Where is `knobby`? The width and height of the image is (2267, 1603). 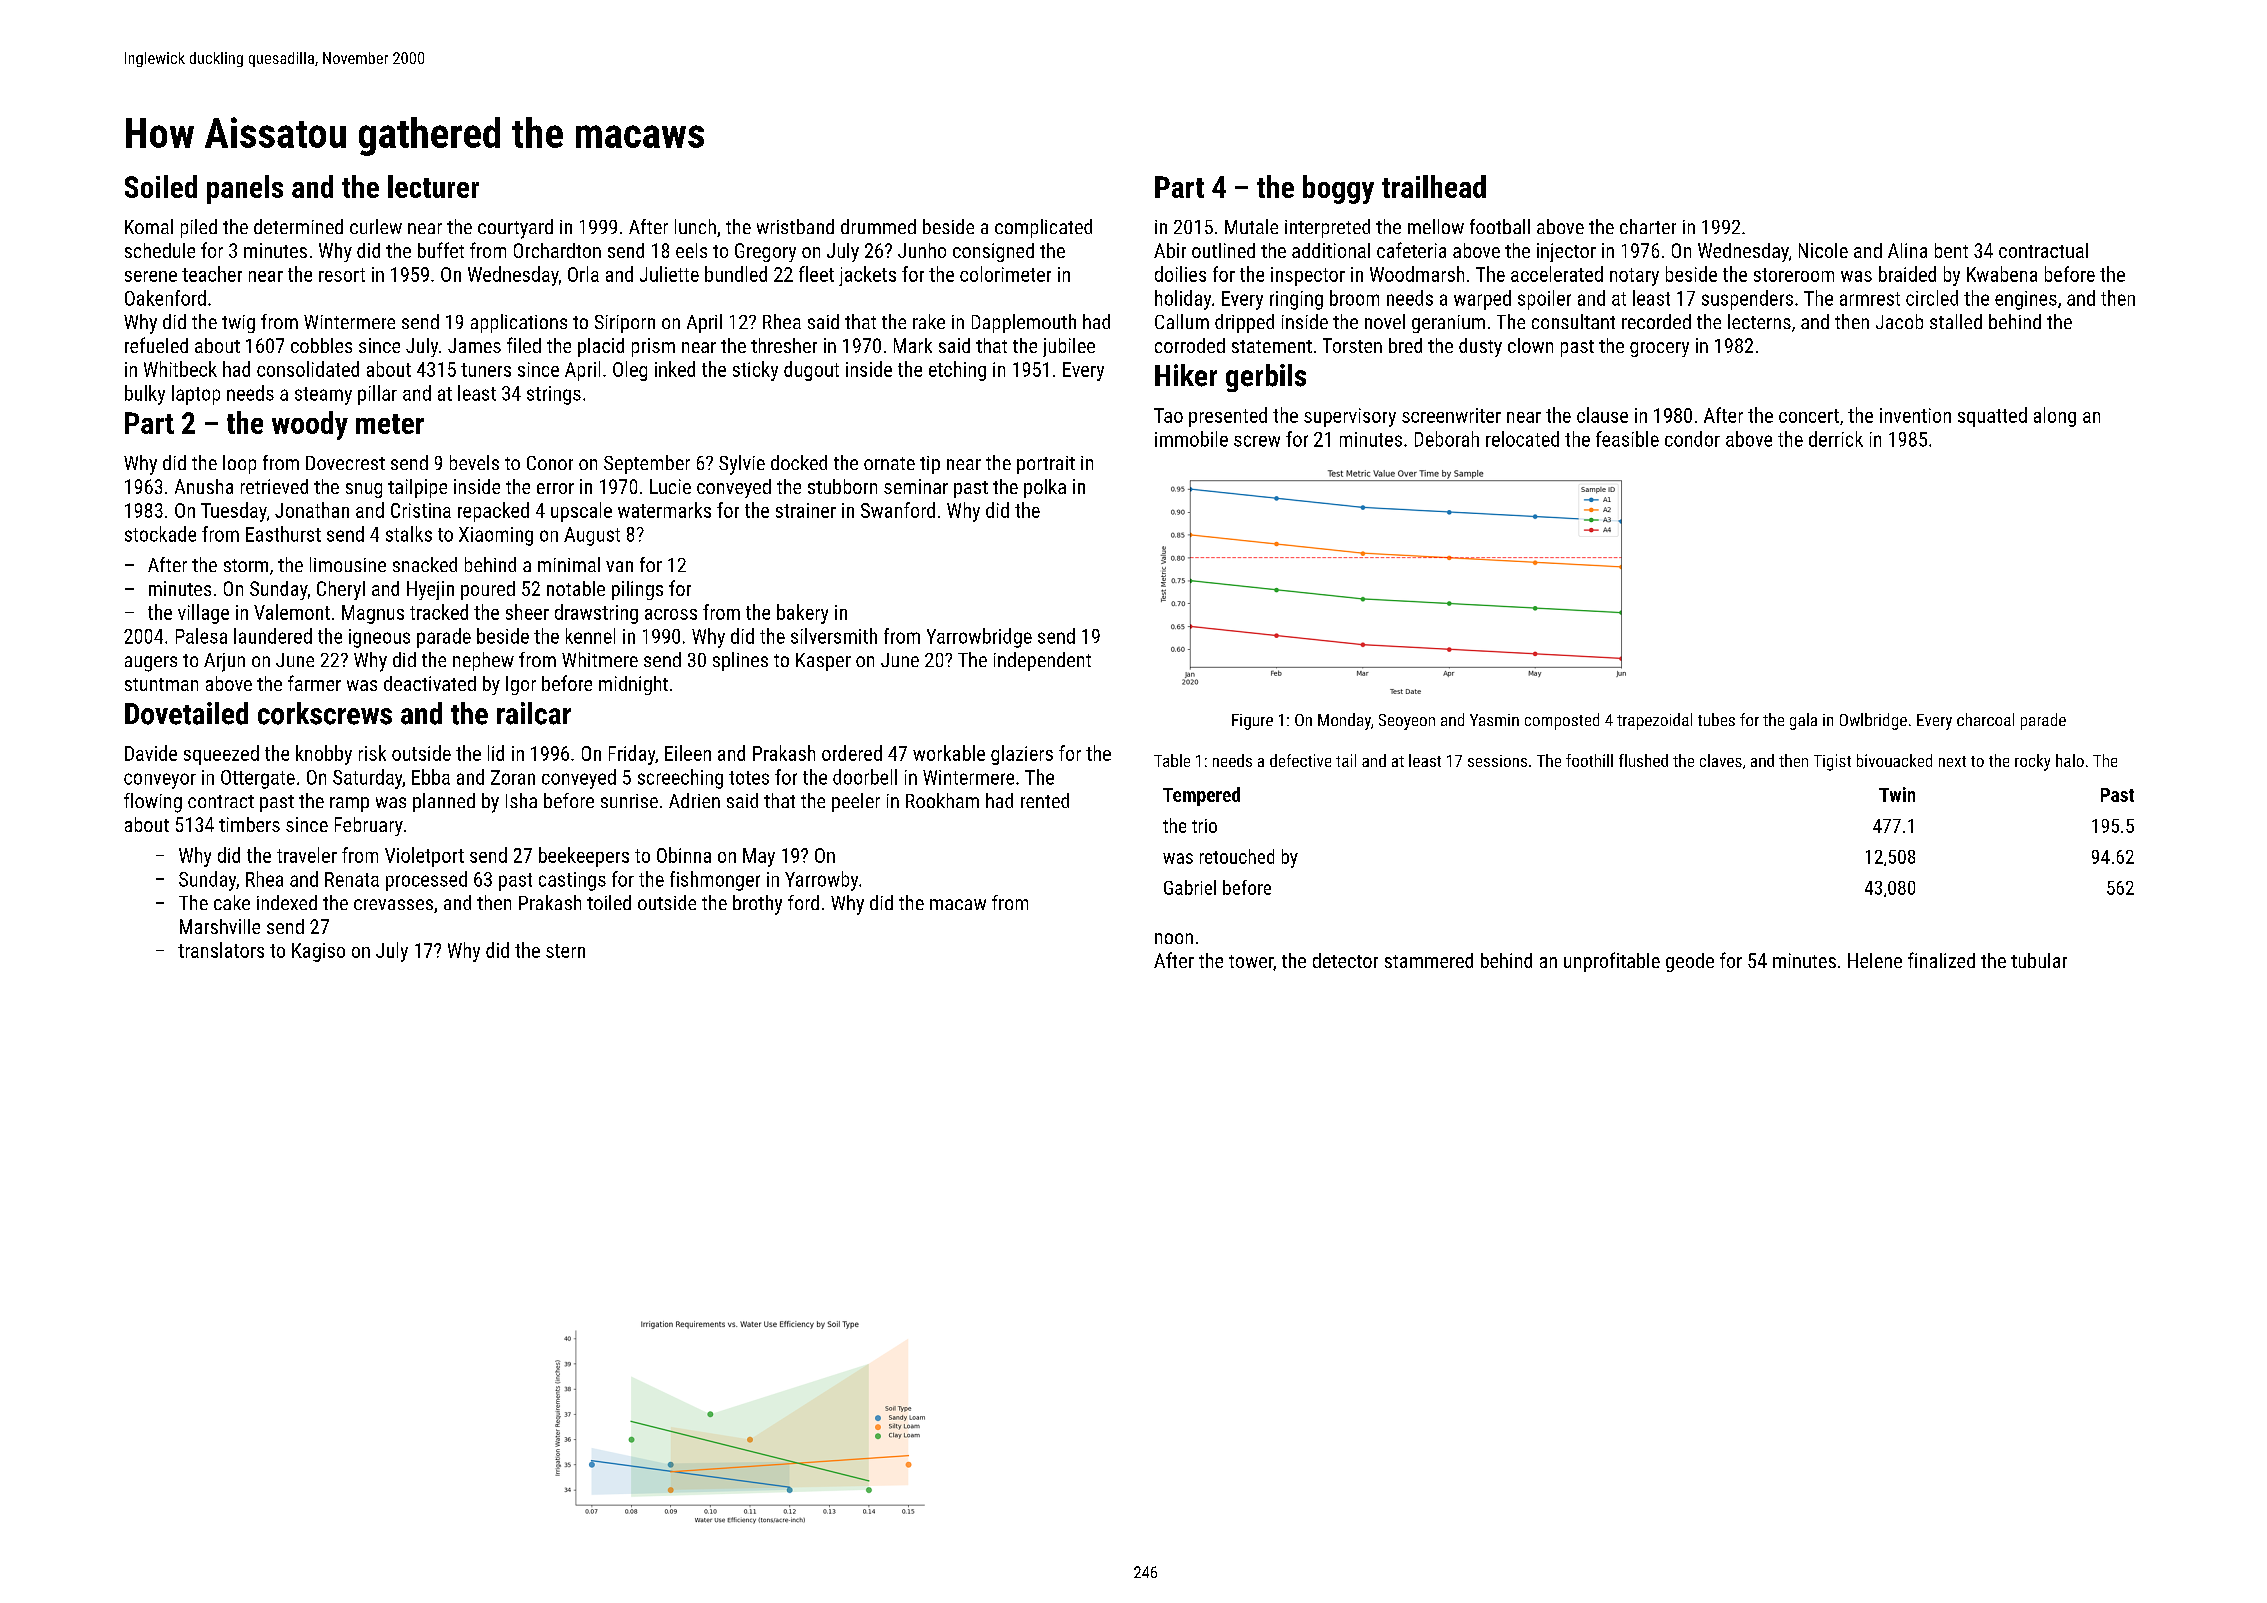 knobby is located at coordinates (324, 755).
